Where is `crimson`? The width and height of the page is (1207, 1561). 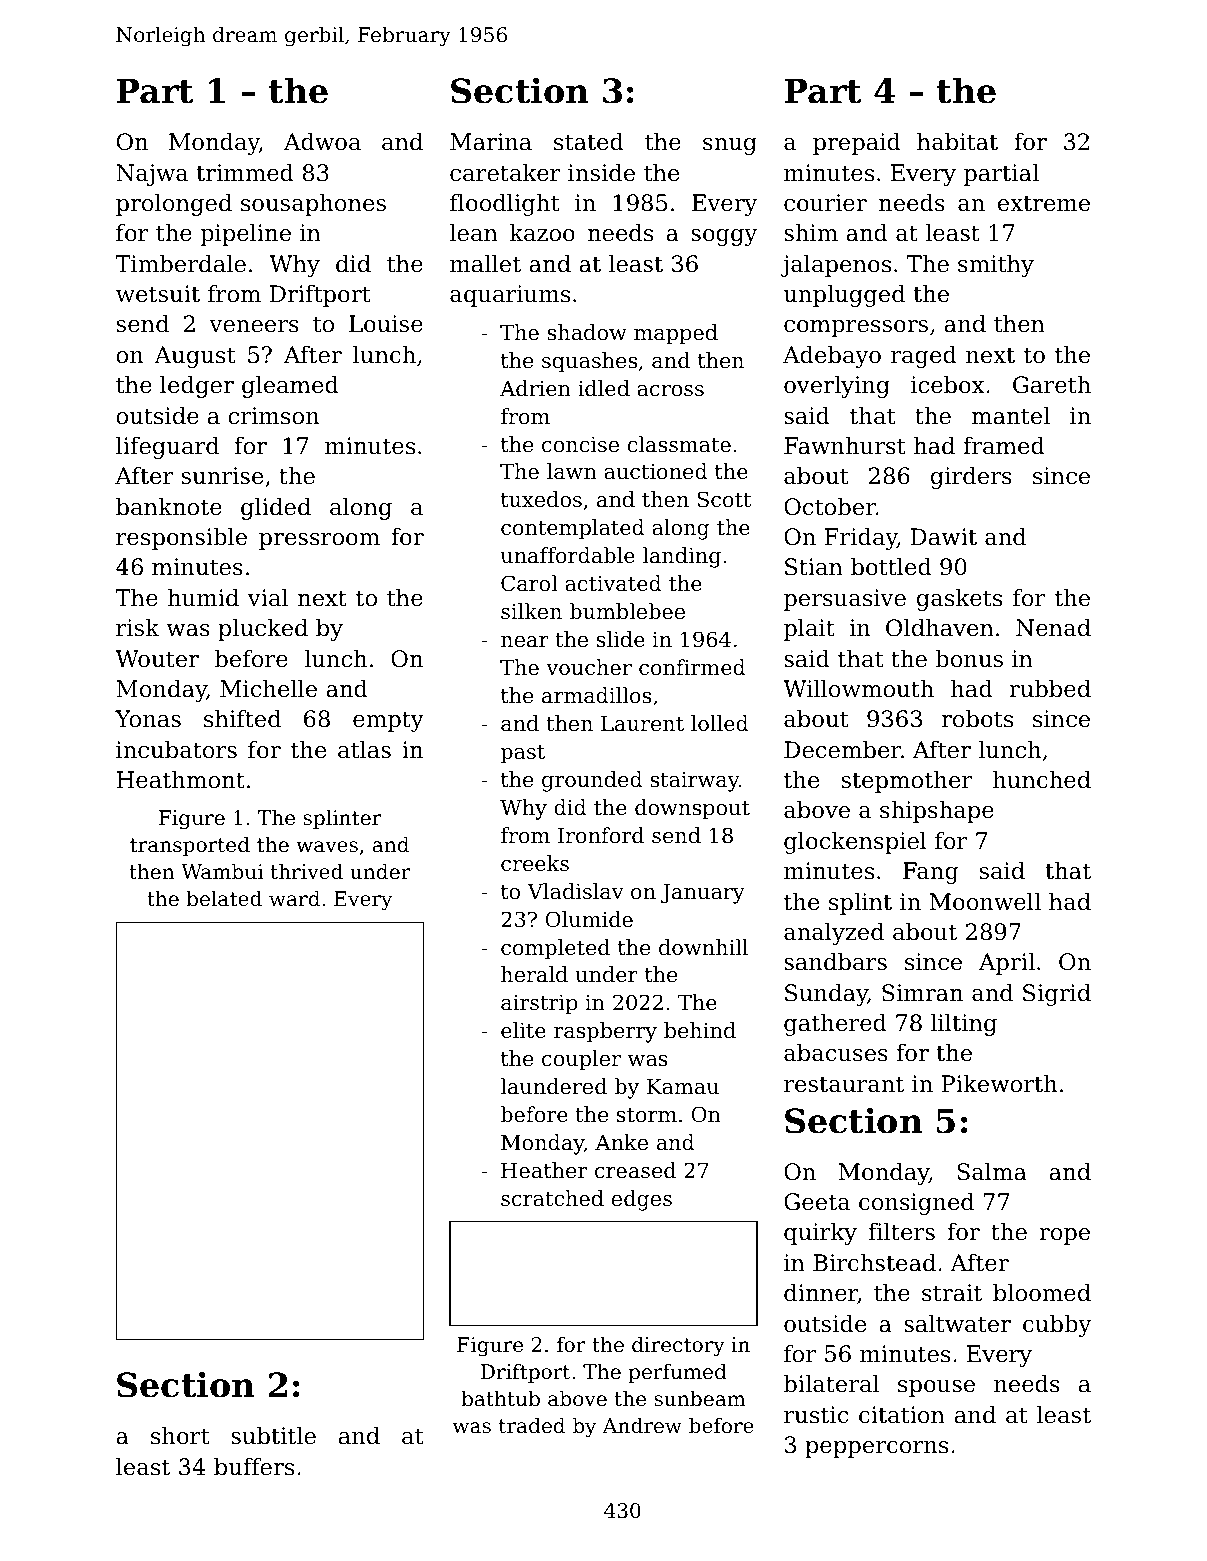
crimson is located at coordinates (273, 416).
